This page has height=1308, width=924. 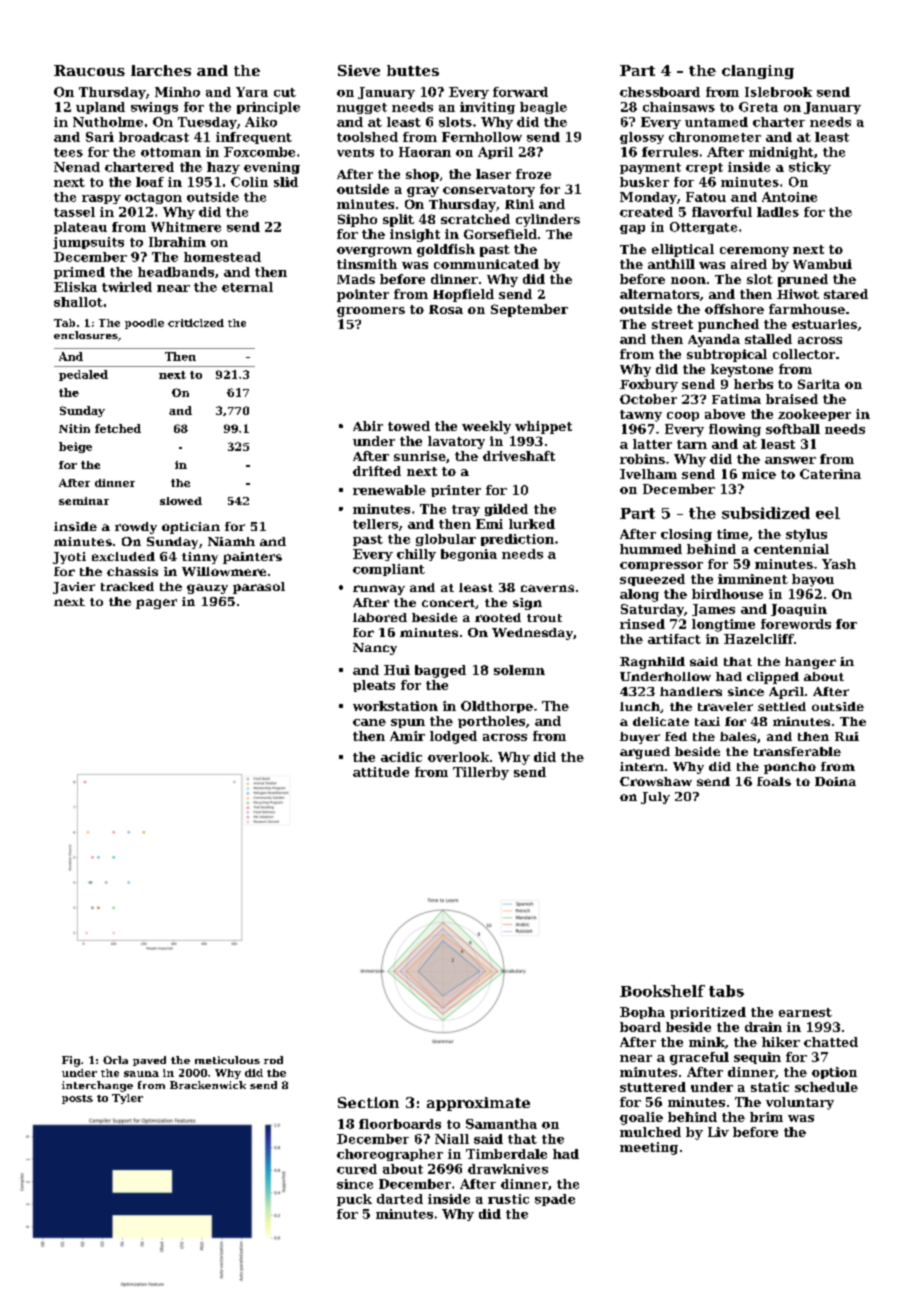 What do you see at coordinates (84, 501) in the page?
I see `seminar` at bounding box center [84, 501].
